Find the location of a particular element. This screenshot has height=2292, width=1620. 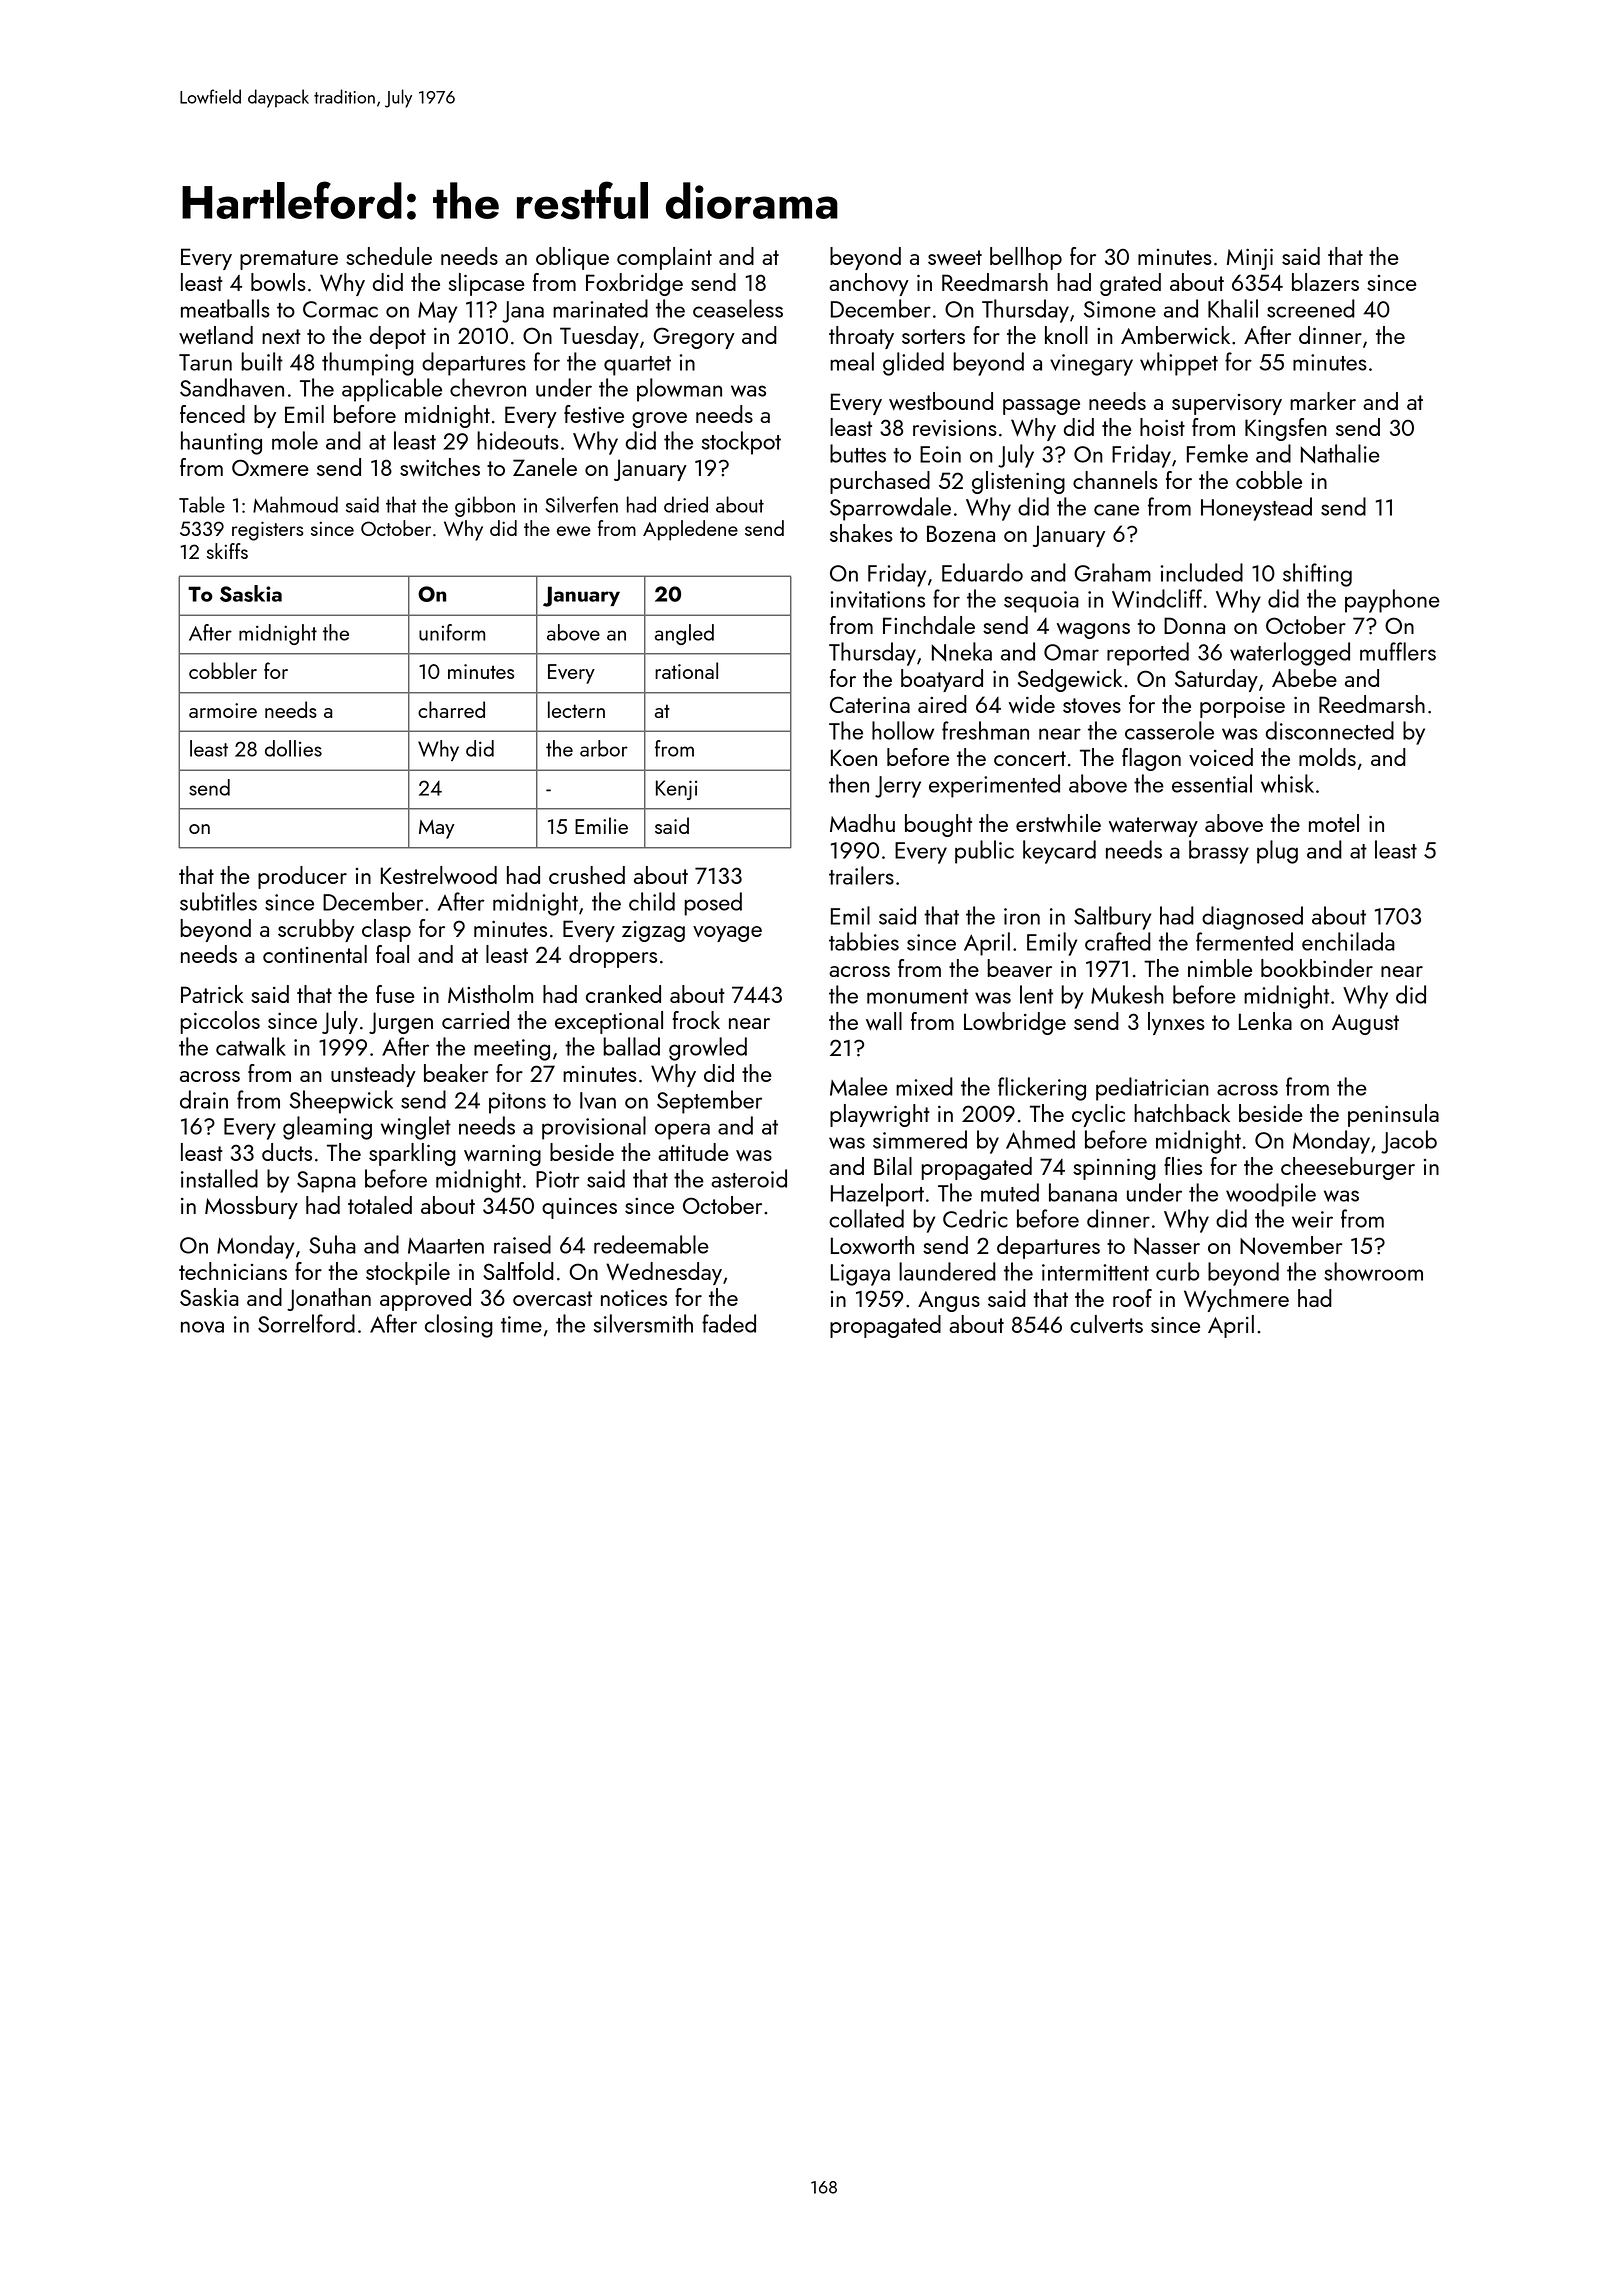

silversmith is located at coordinates (643, 1323).
